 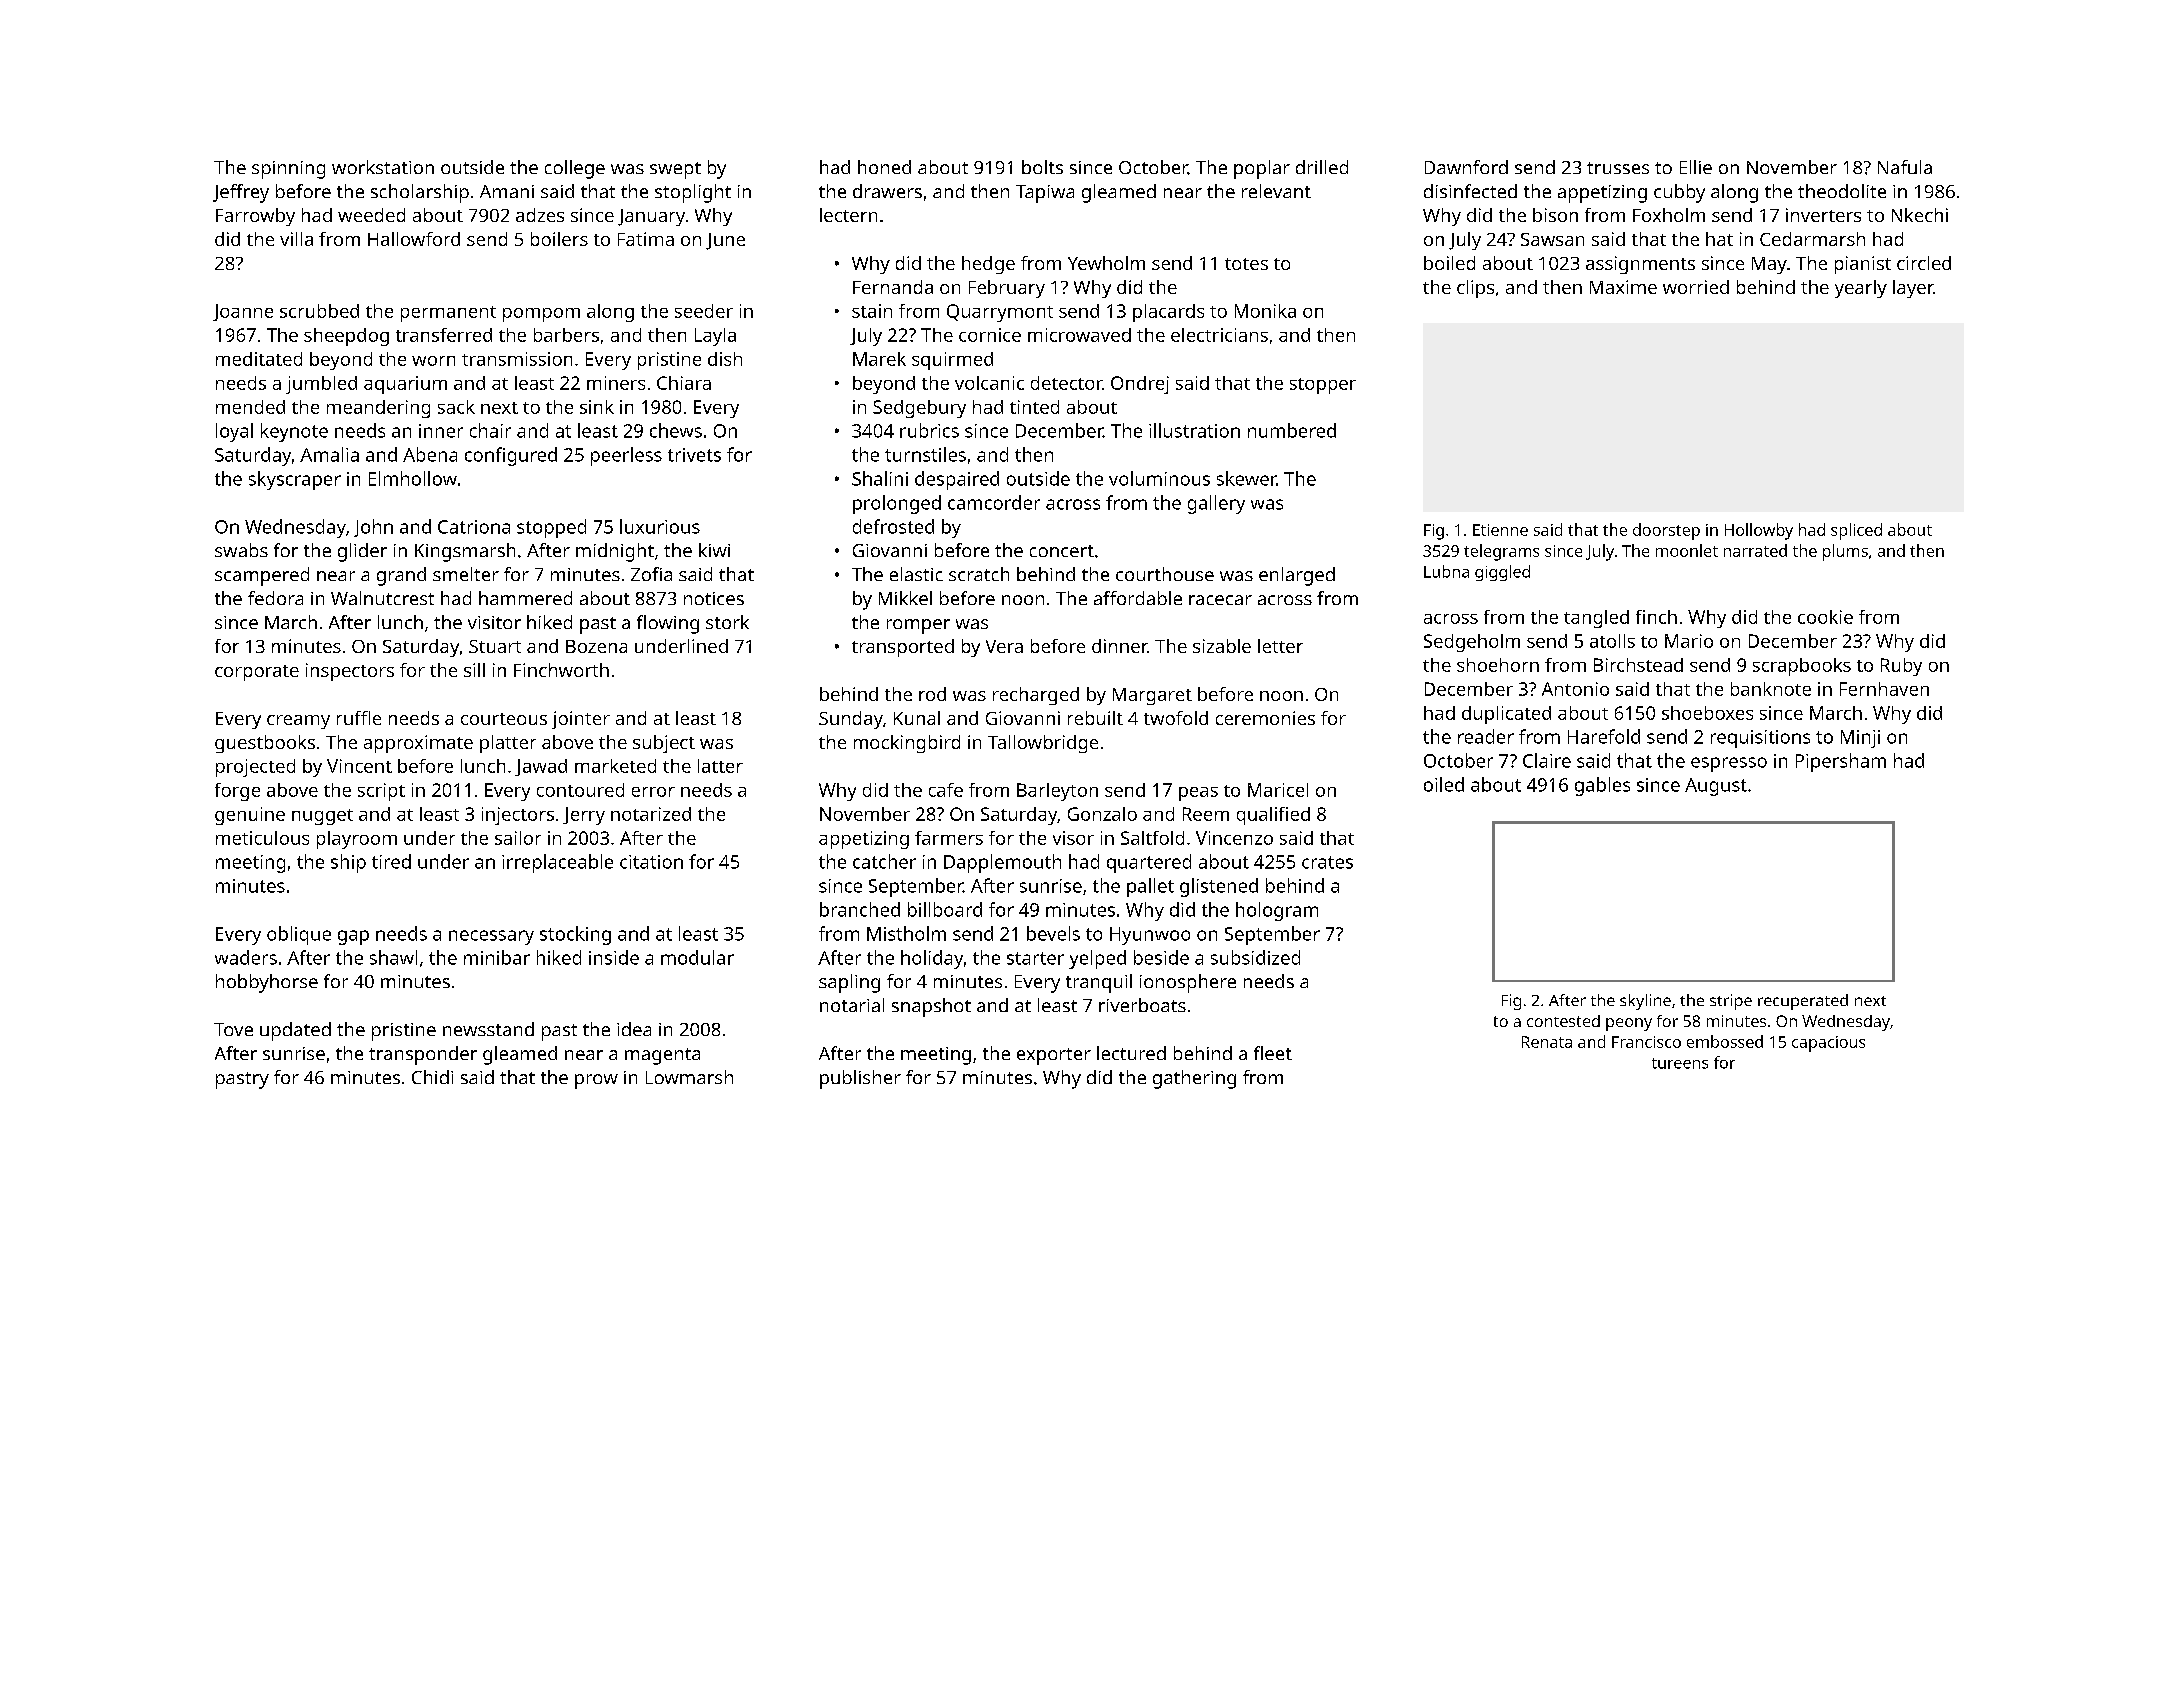 What do you see at coordinates (860, 1079) in the screenshot?
I see `publisher` at bounding box center [860, 1079].
